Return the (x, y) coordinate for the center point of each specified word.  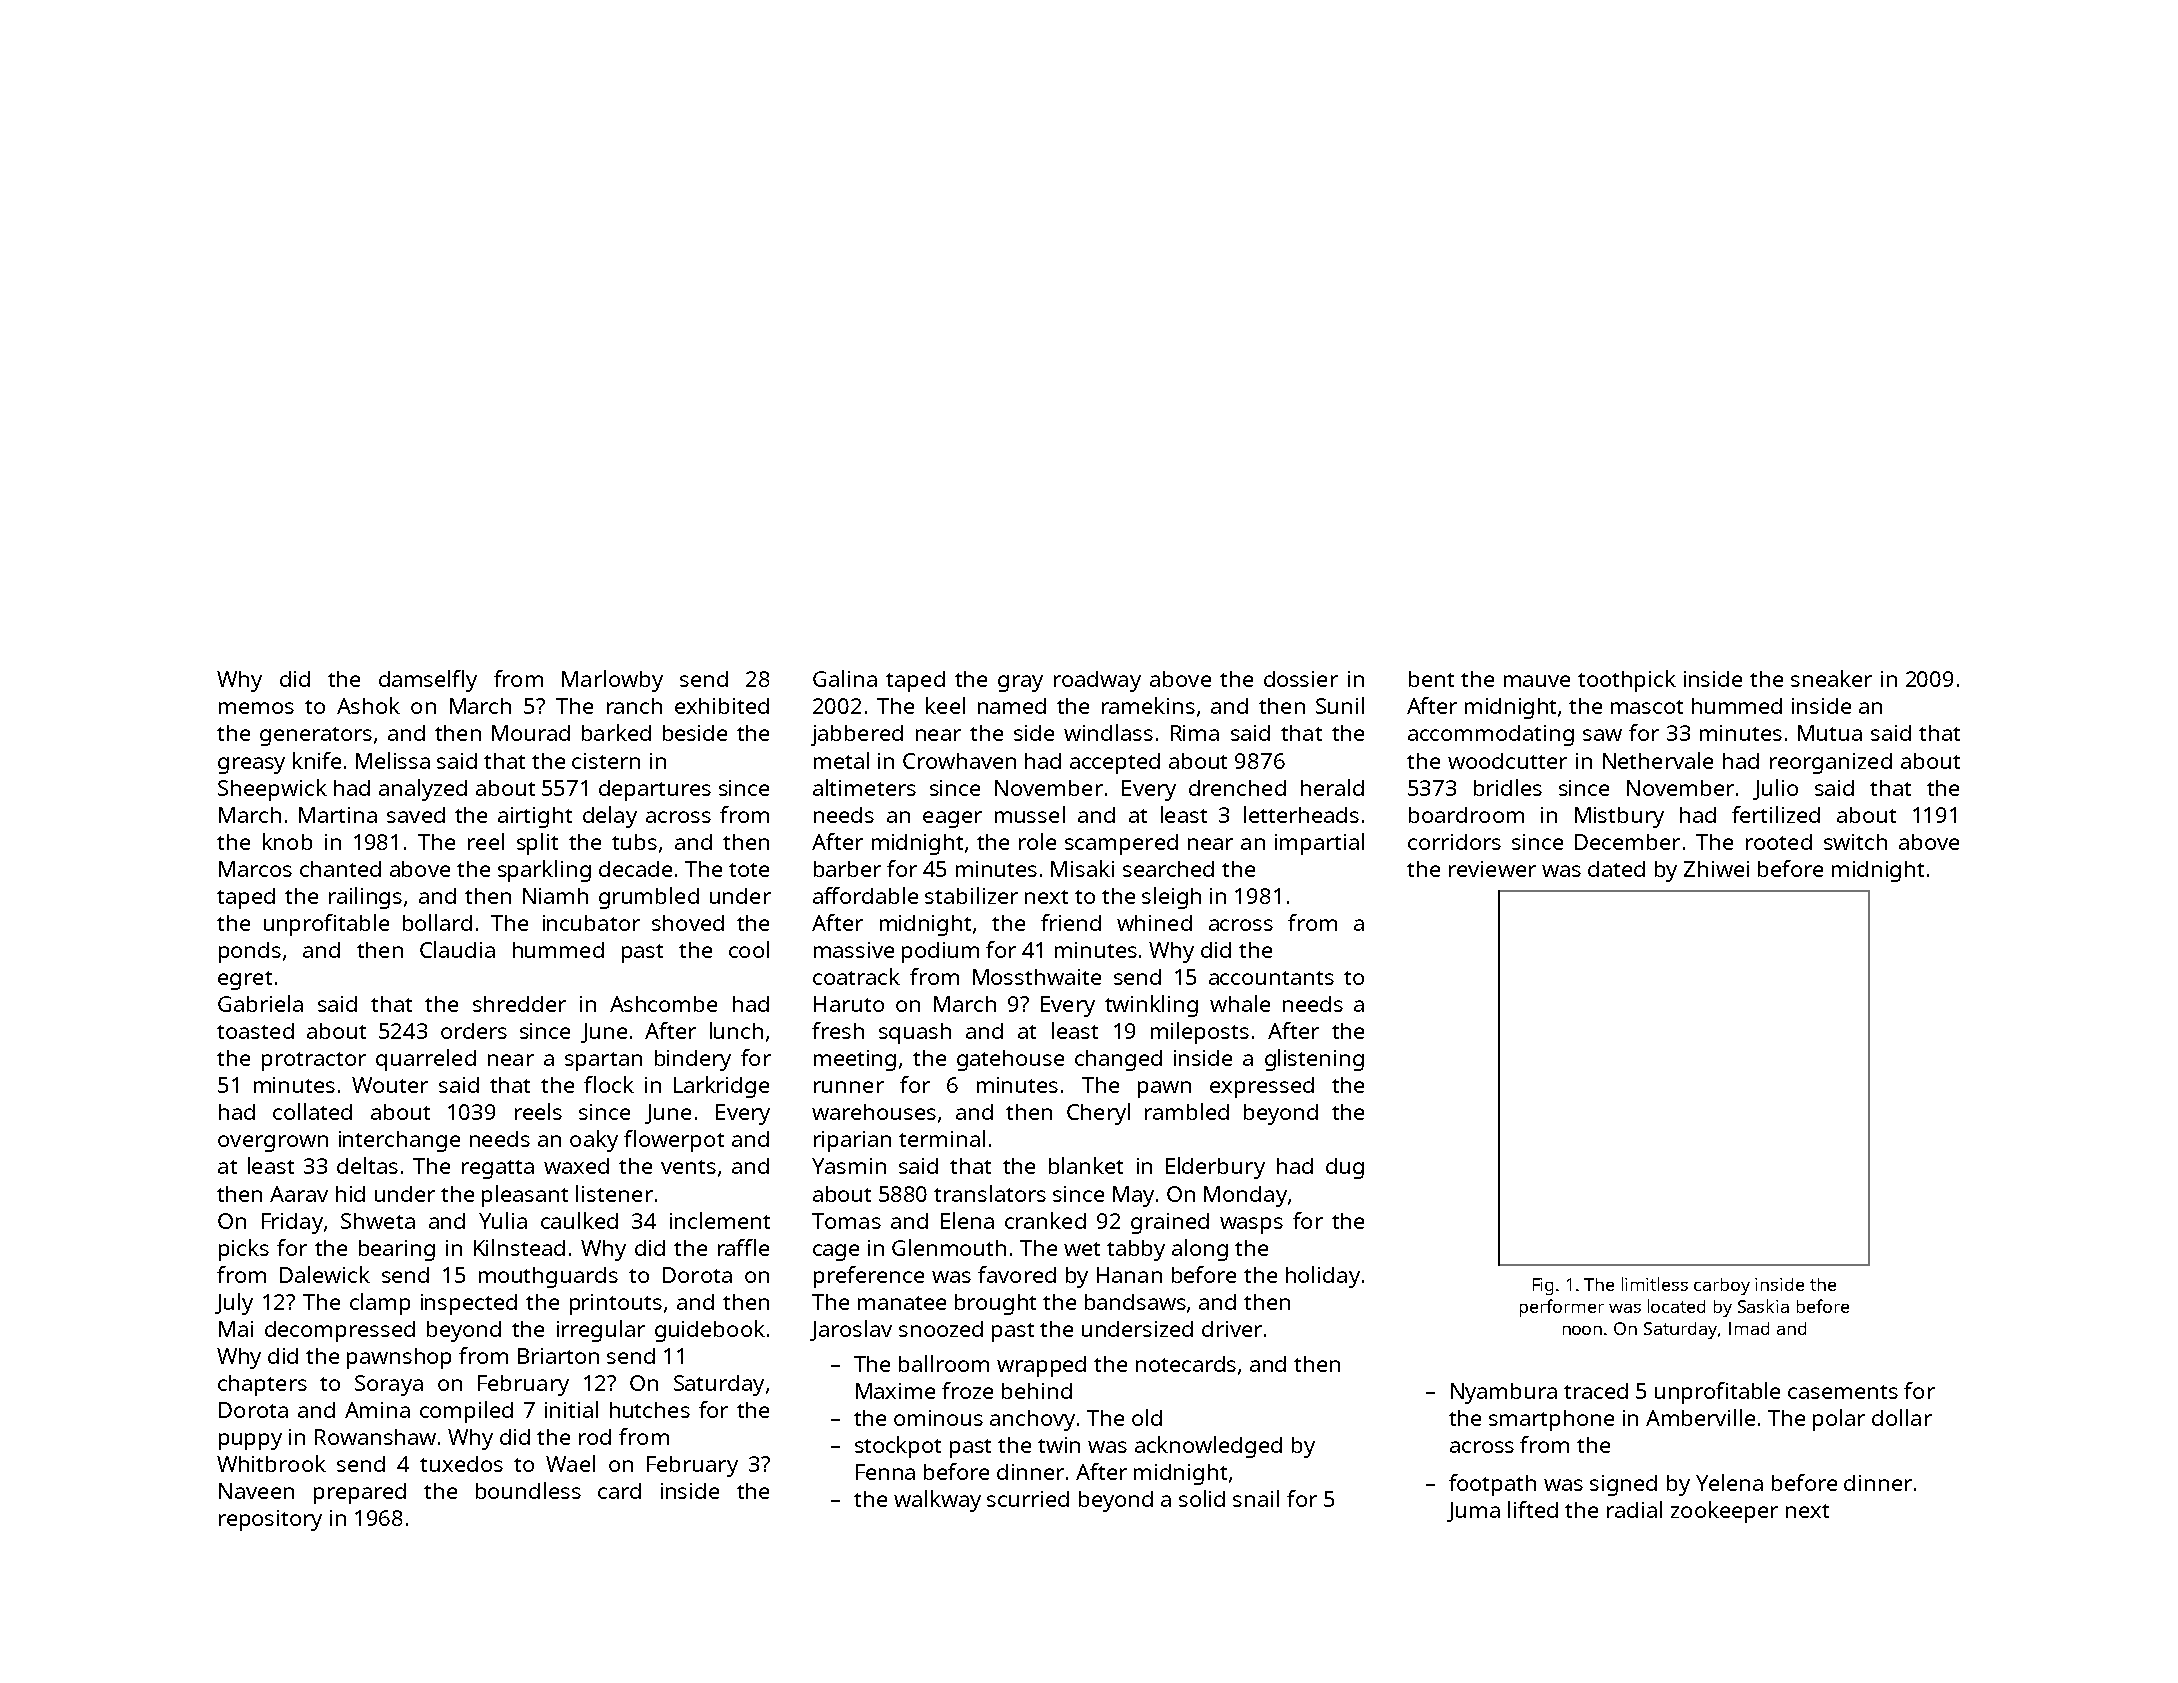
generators (316, 736)
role (1037, 841)
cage (836, 1252)
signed (1623, 1485)
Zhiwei (1716, 869)
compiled (466, 1412)
